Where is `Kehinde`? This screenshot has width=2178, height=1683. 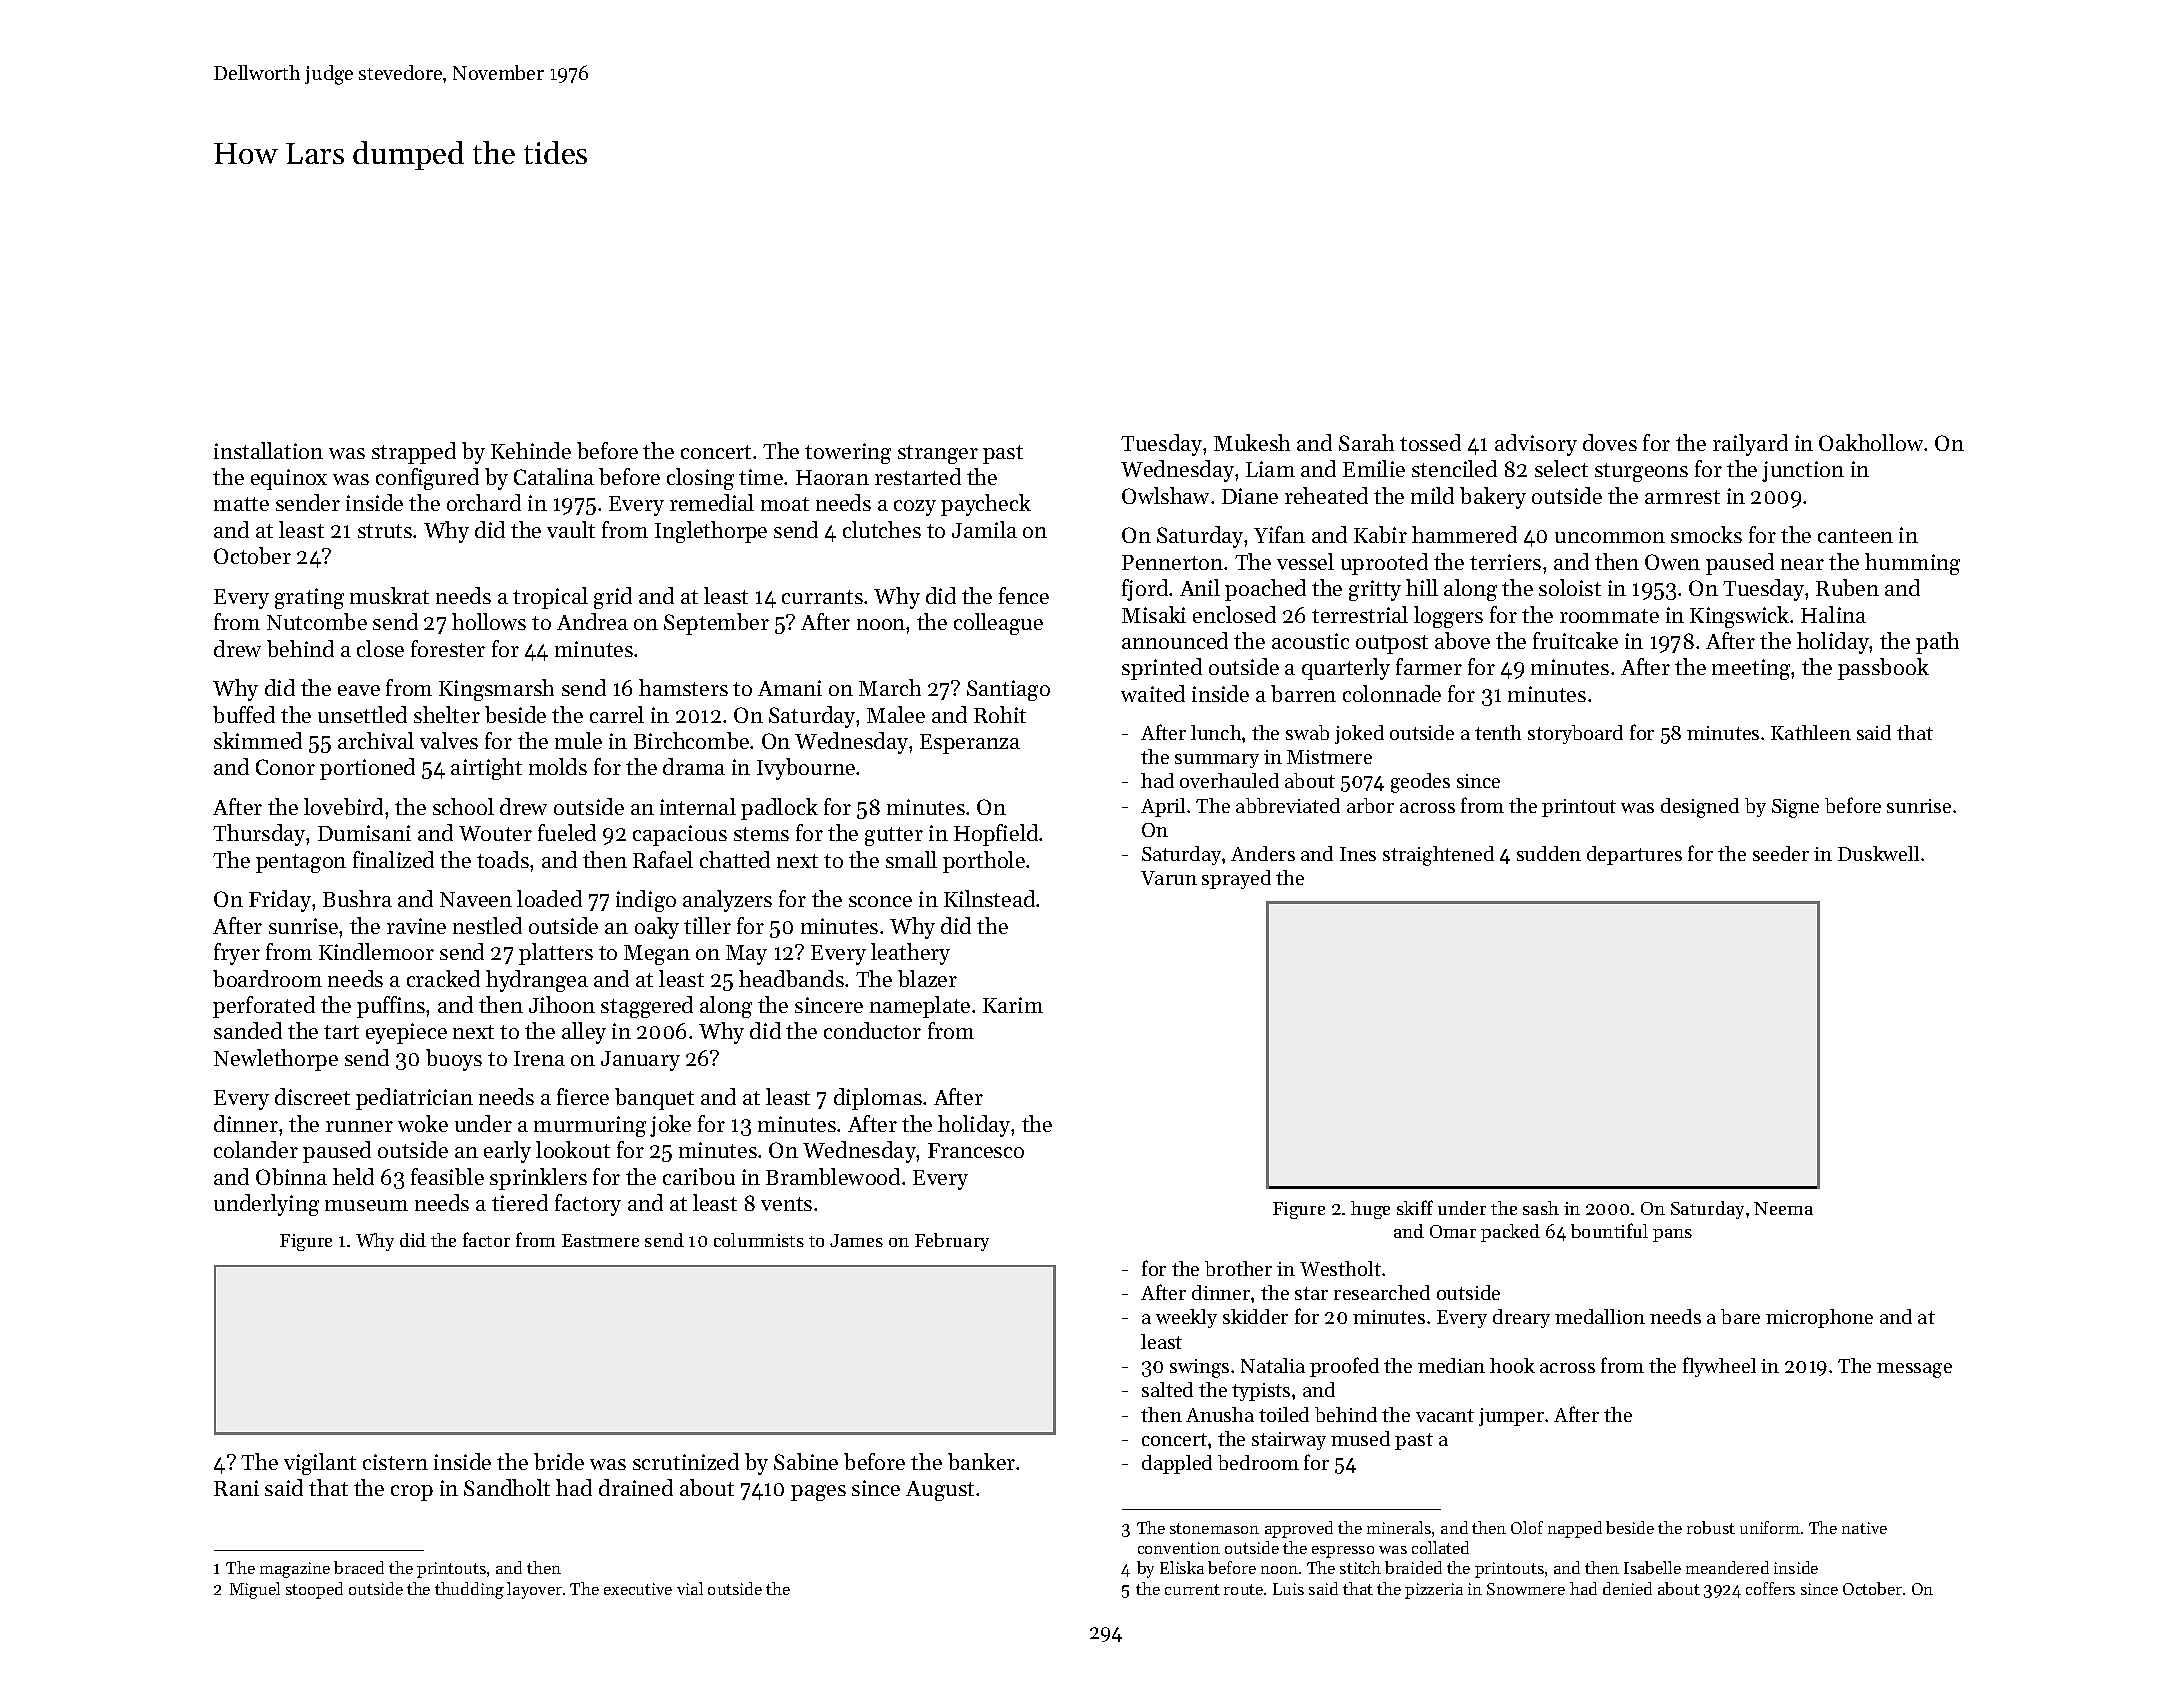
Kehinde is located at coordinates (531, 450).
